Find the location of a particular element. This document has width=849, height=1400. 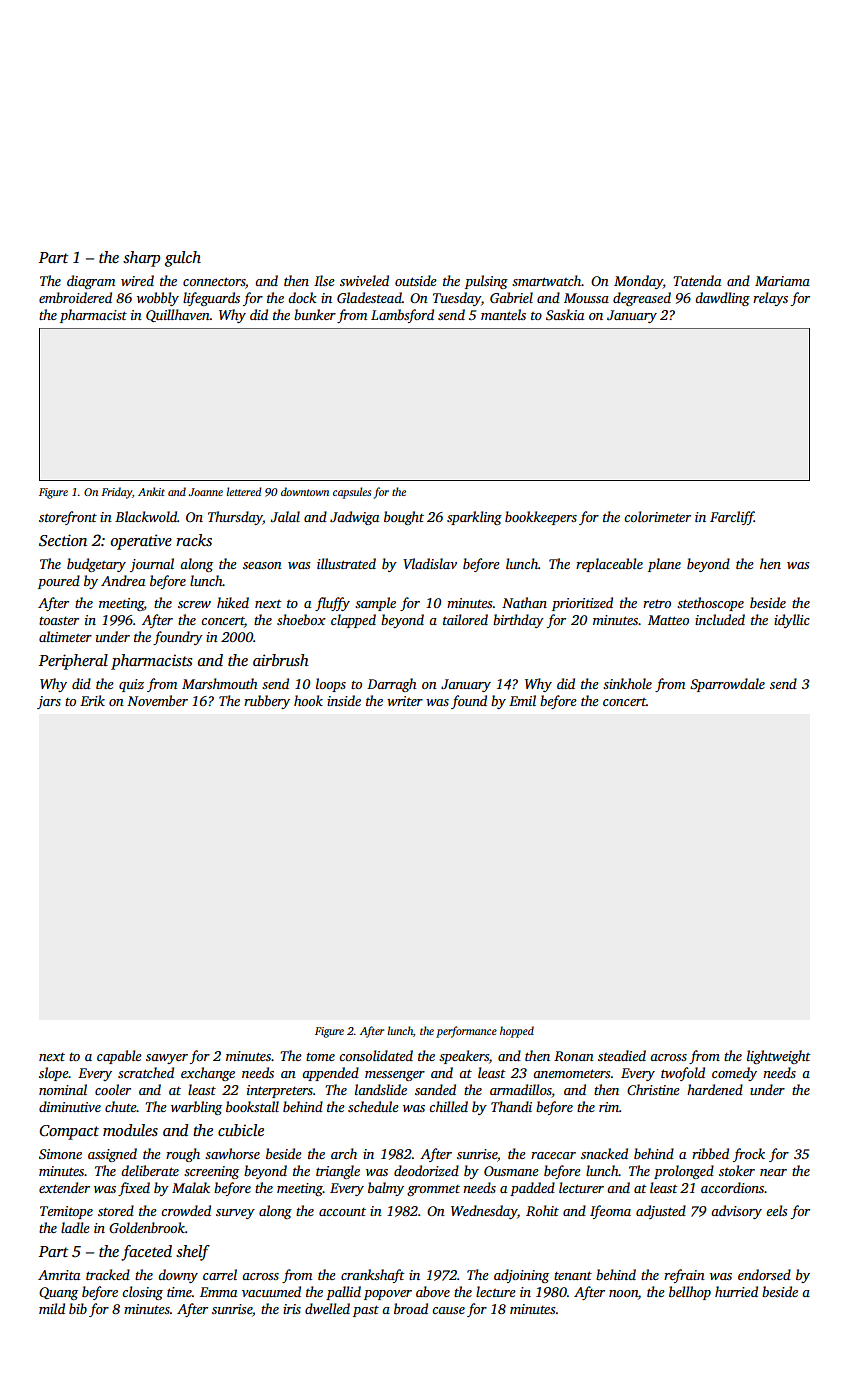

sharp is located at coordinates (141, 259).
